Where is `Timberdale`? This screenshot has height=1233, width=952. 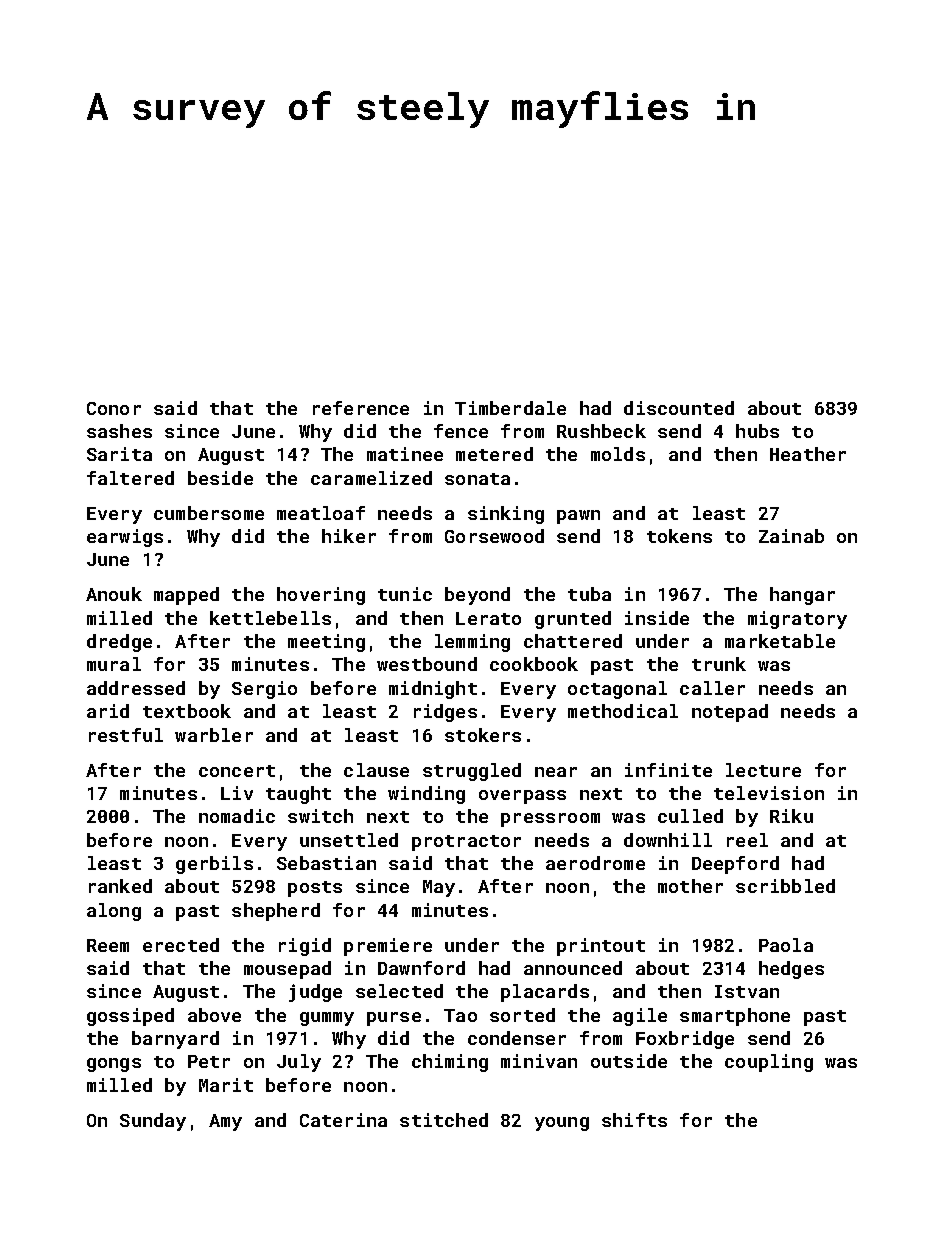
Timberdale is located at coordinates (510, 408).
